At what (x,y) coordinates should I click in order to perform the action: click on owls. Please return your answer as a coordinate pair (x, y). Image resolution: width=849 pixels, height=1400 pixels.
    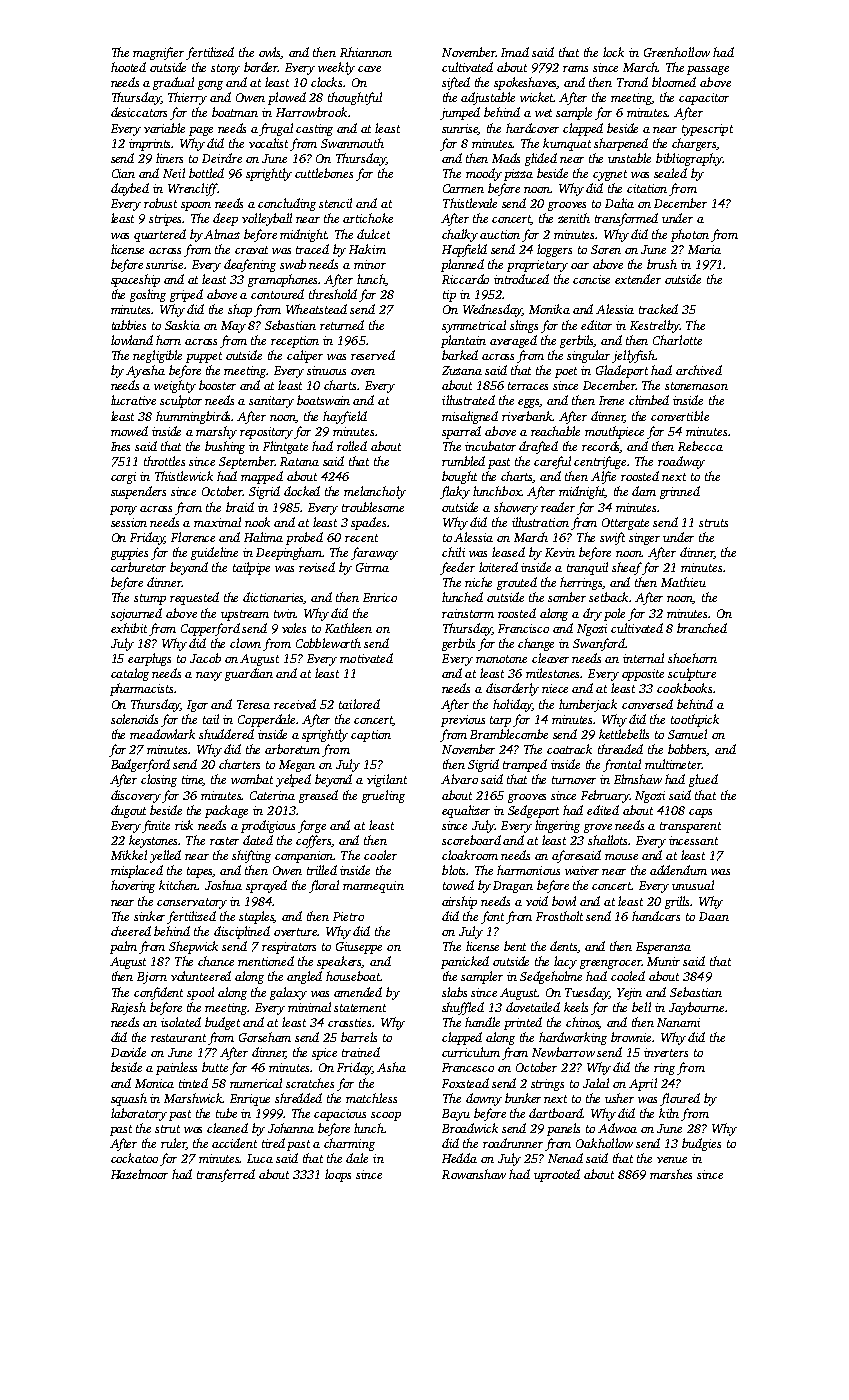
    Looking at the image, I should click on (270, 53).
